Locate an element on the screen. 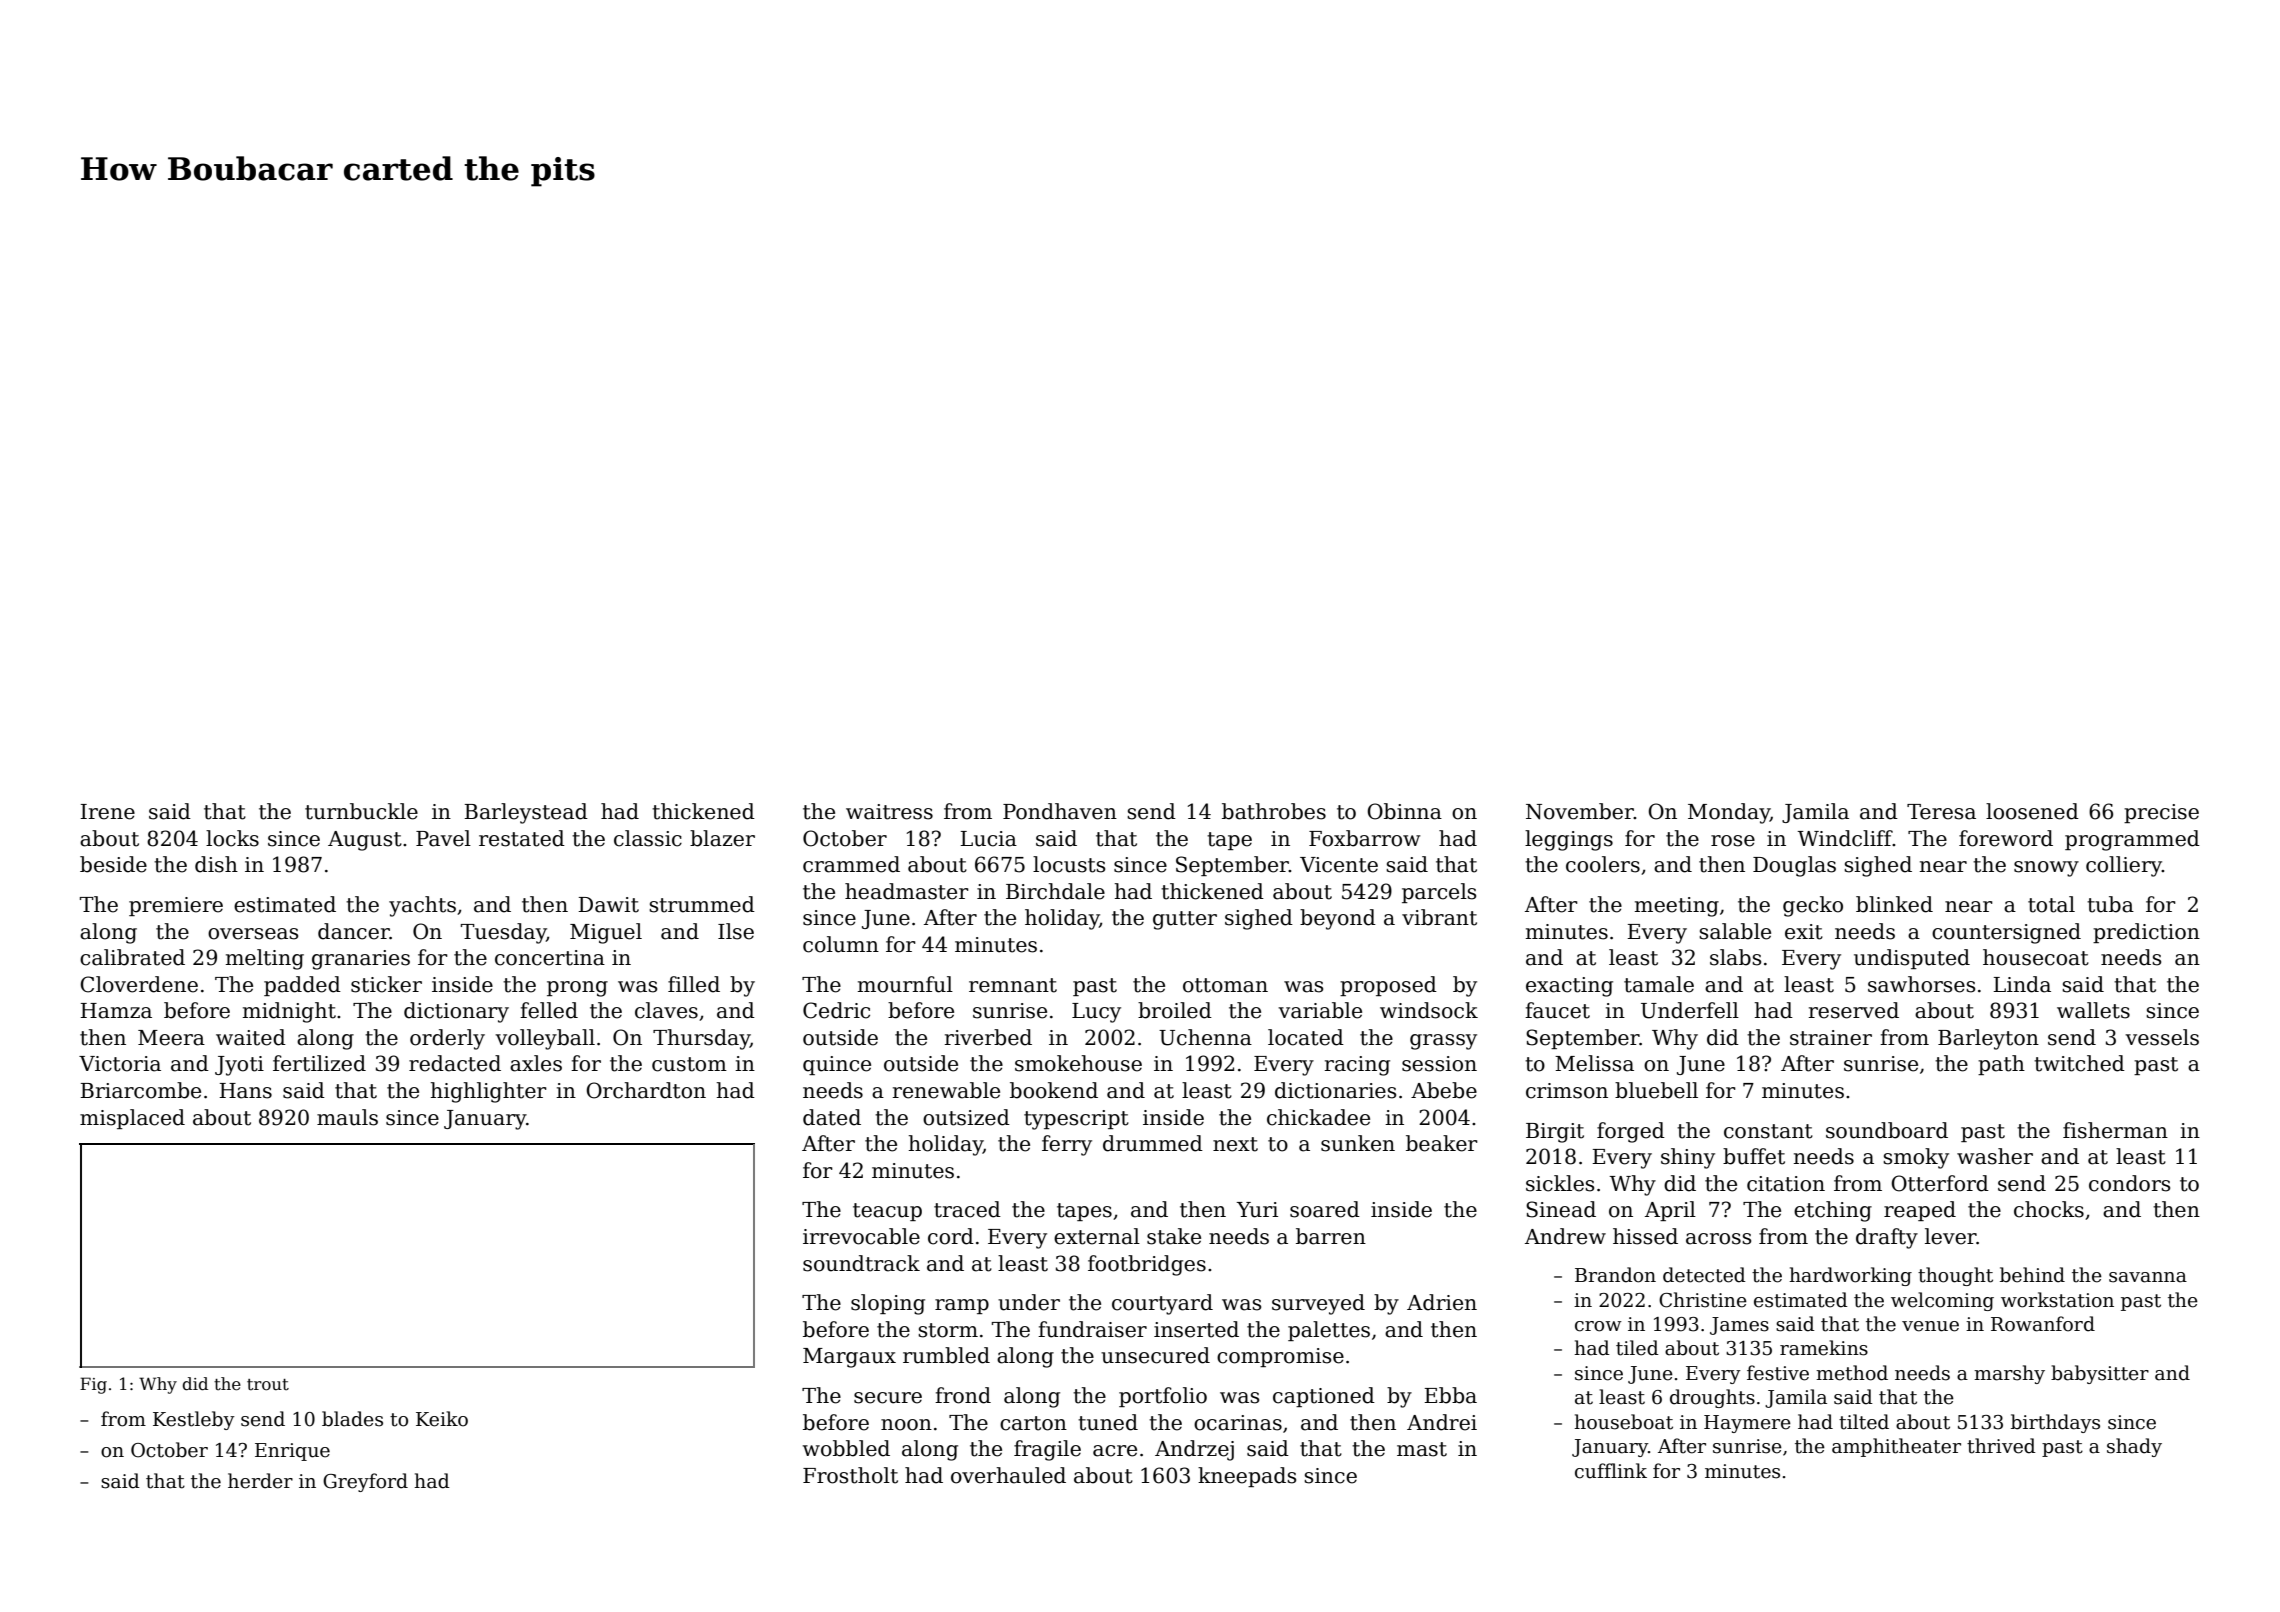  herder is located at coordinates (260, 1481).
